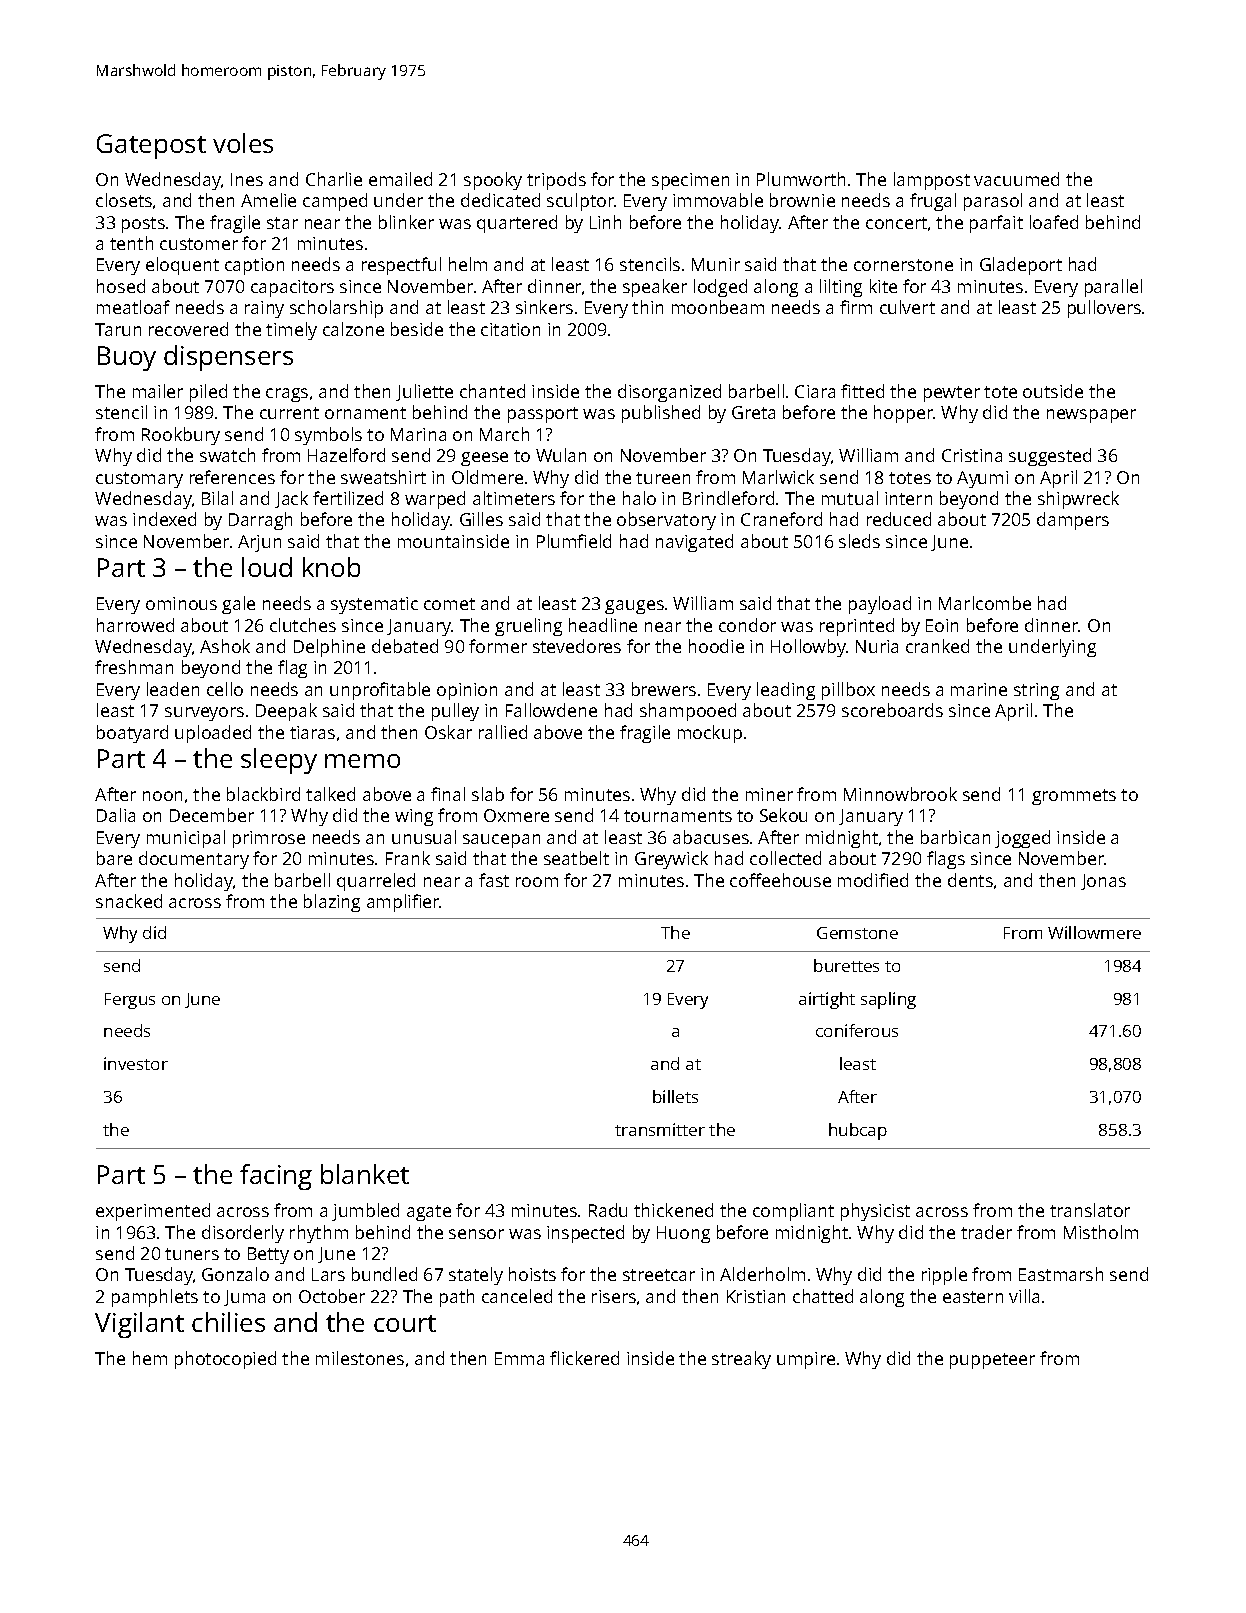  Describe the element at coordinates (875, 1212) in the screenshot. I see `physicist` at that location.
